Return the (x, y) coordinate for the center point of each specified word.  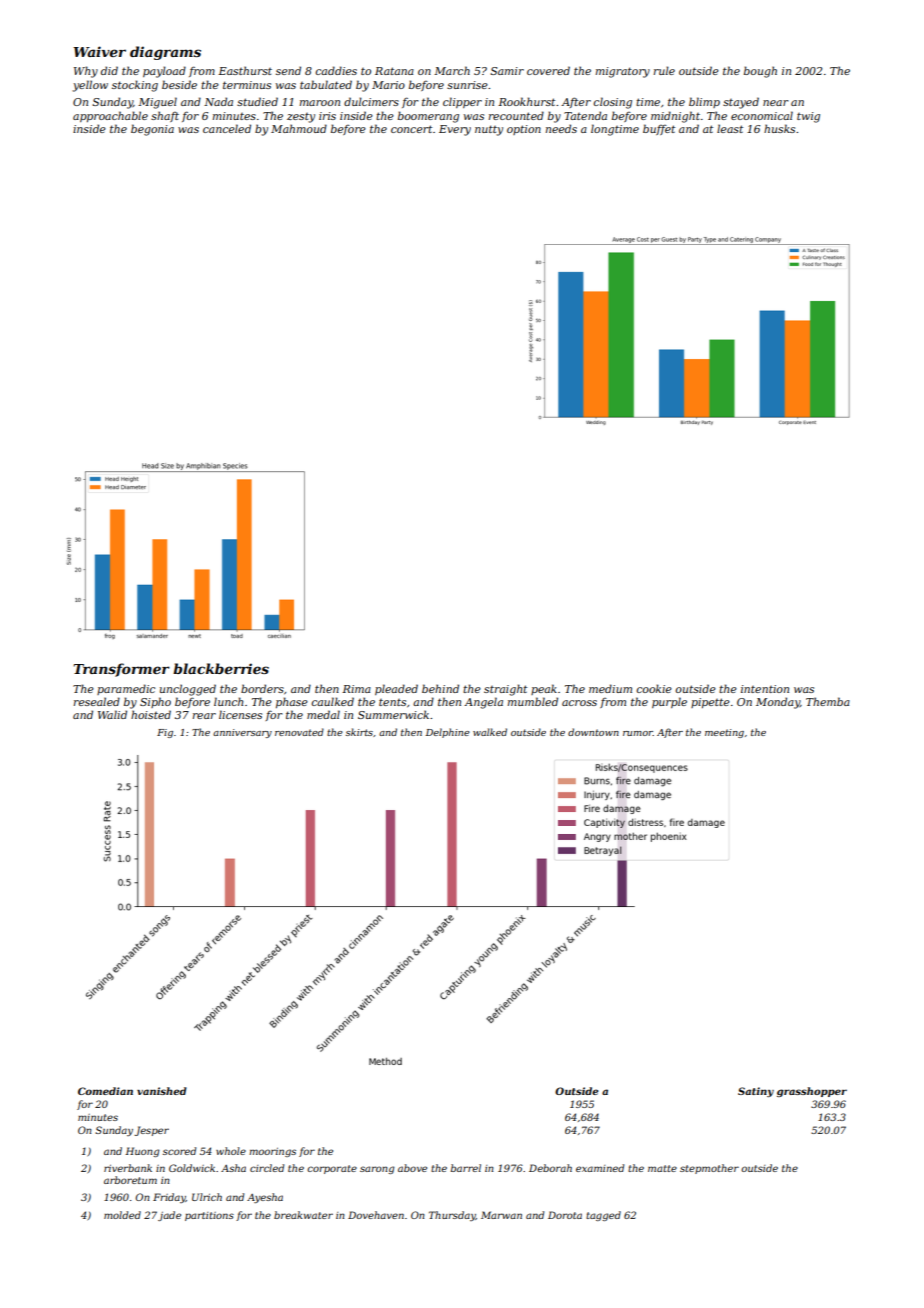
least (730, 128)
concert (411, 129)
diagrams (165, 53)
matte (662, 1168)
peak (544, 689)
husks (779, 128)
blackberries (221, 668)
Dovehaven (376, 1215)
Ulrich (207, 1197)
